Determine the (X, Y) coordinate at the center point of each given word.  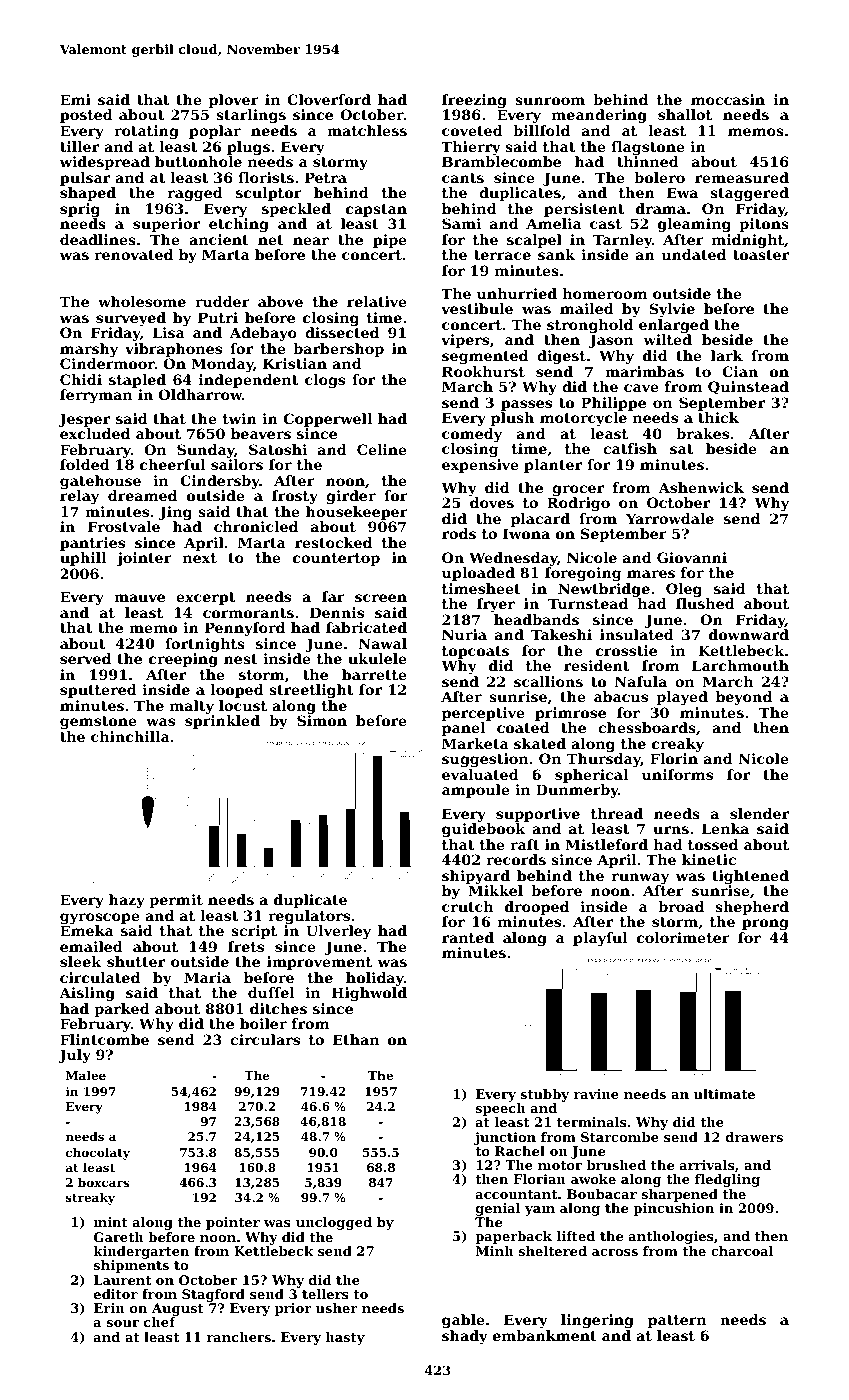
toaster (761, 255)
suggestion (485, 760)
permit (176, 901)
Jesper (84, 420)
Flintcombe (104, 1039)
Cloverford (329, 99)
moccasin (728, 99)
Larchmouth (740, 665)
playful (600, 939)
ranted (468, 937)
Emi (75, 99)
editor (116, 1294)
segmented (485, 357)
